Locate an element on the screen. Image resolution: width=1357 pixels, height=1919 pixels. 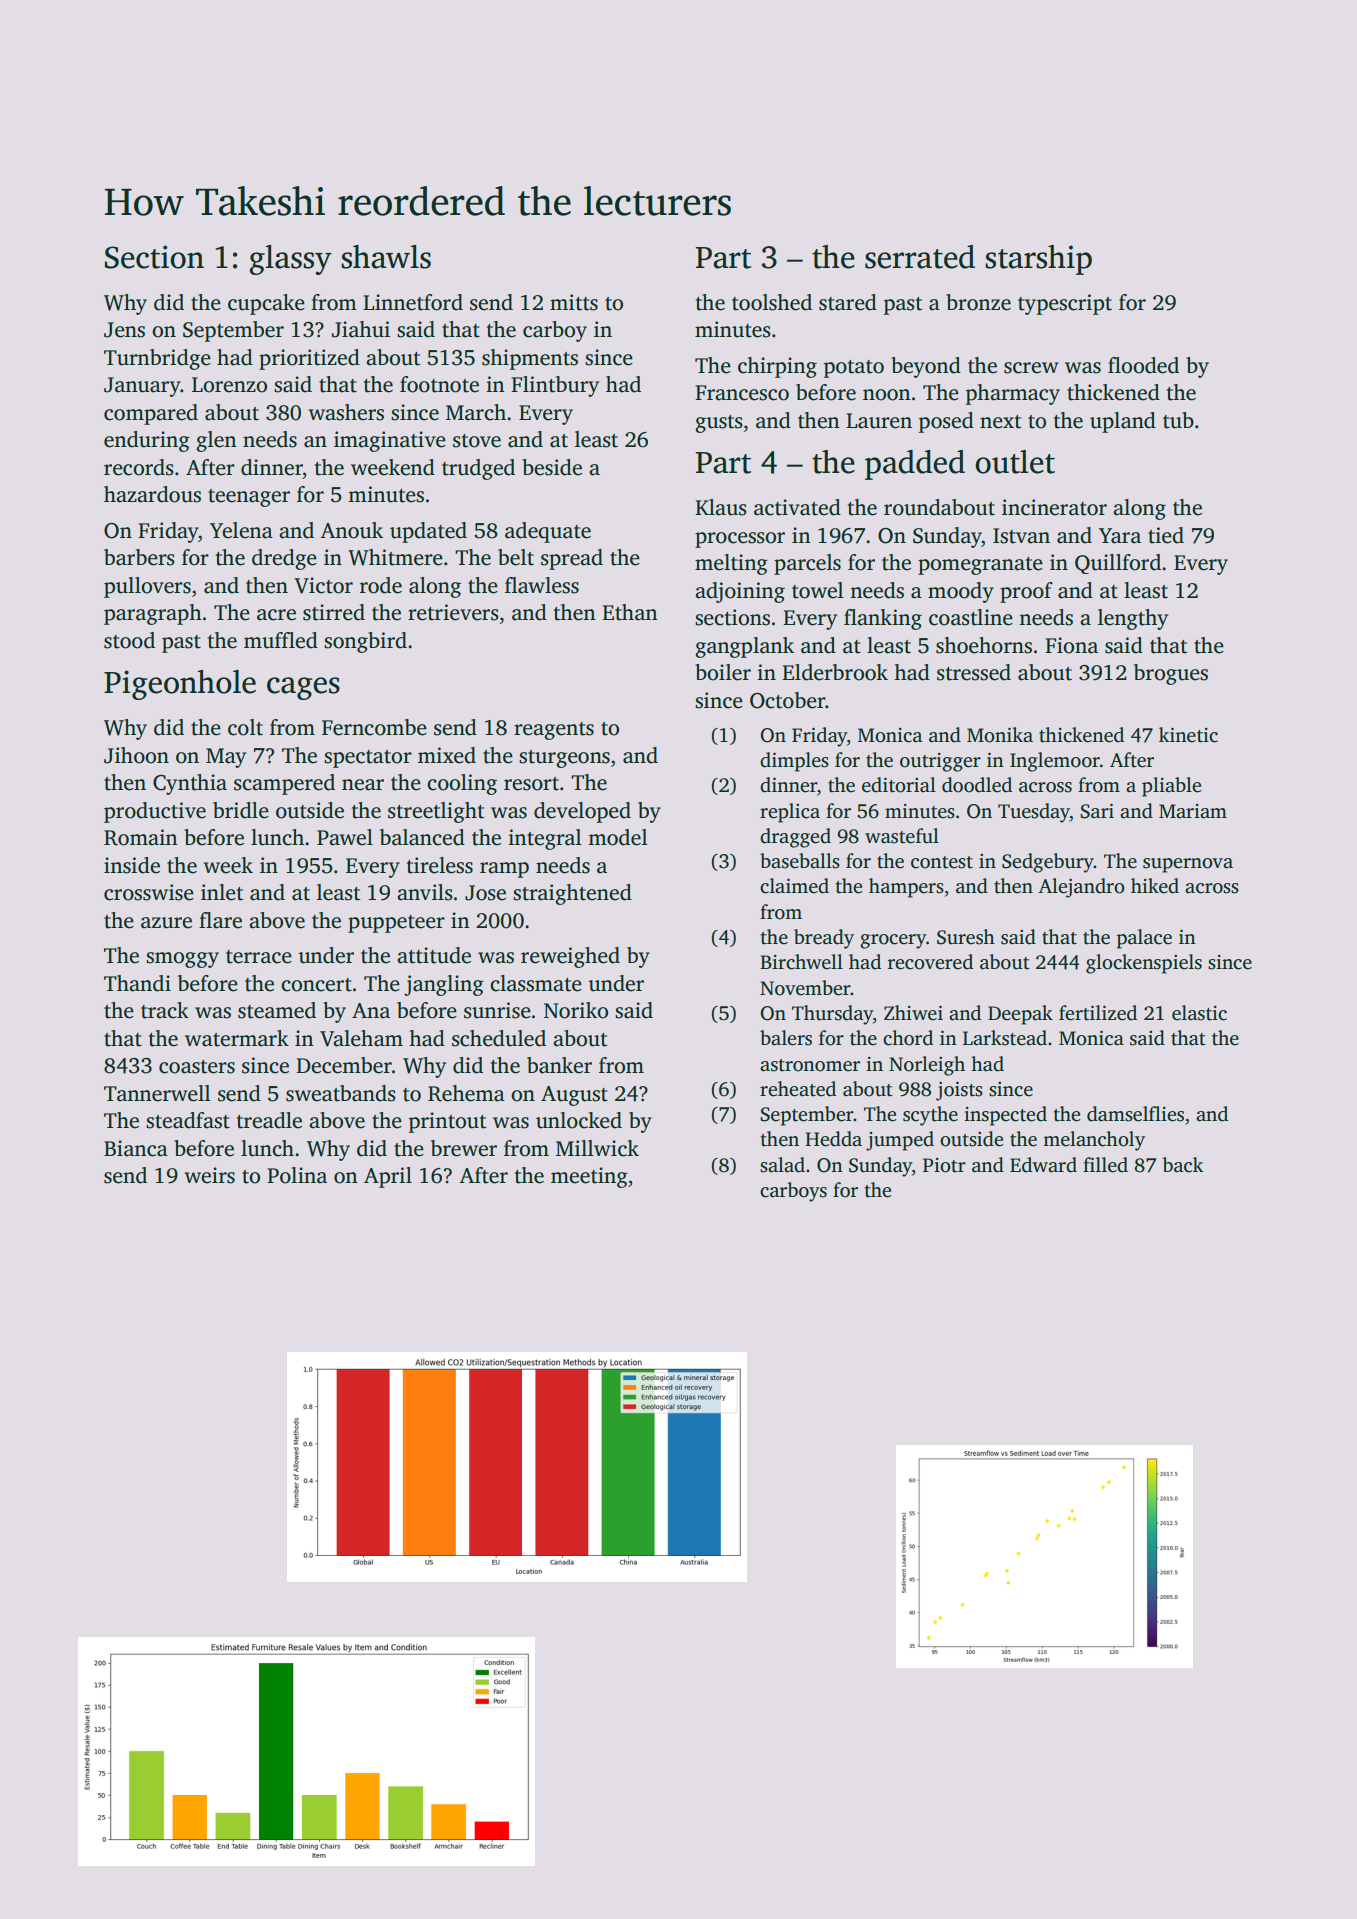
typescript is located at coordinates (1065, 304).
